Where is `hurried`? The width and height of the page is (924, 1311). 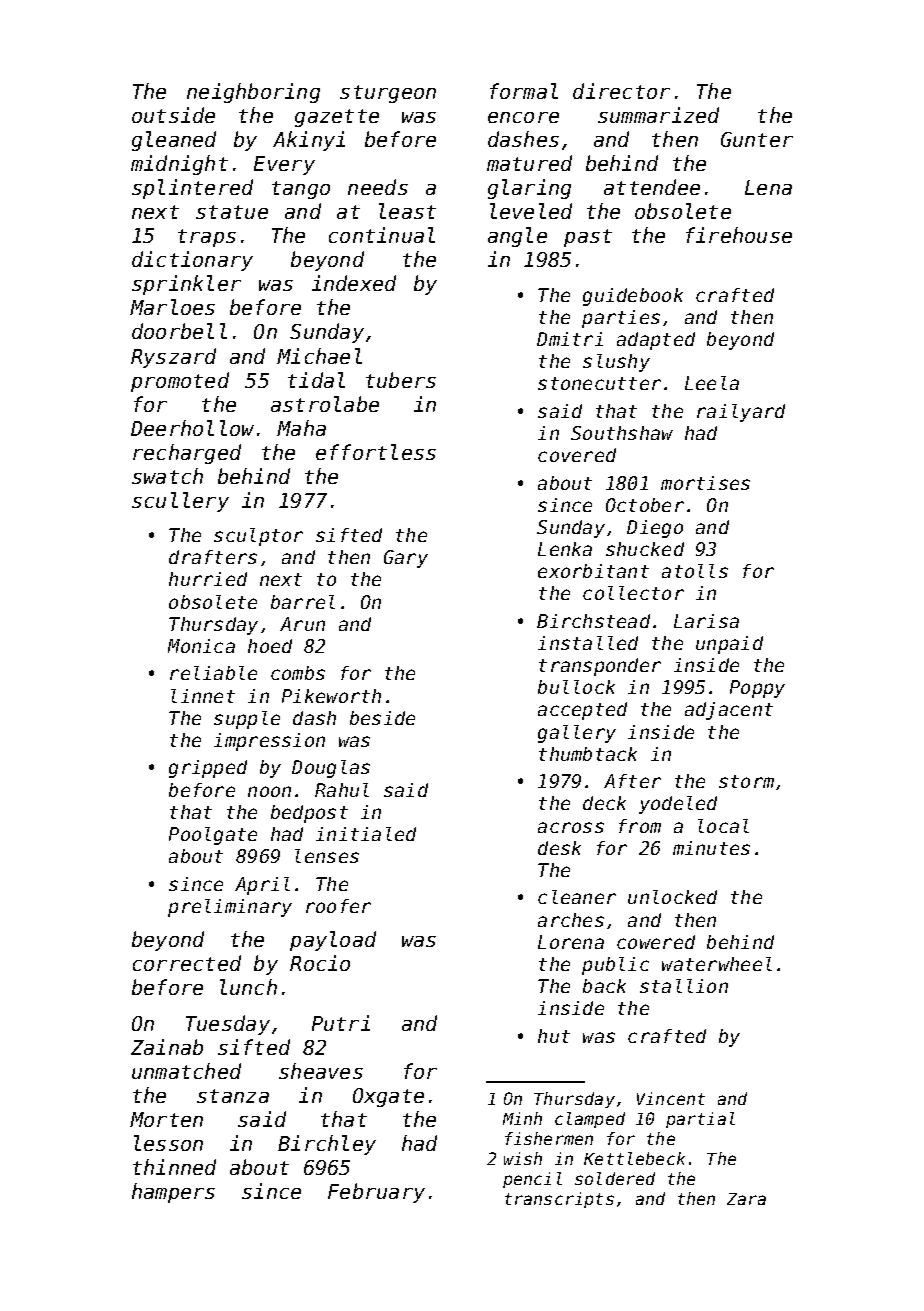
hurried is located at coordinates (208, 579).
